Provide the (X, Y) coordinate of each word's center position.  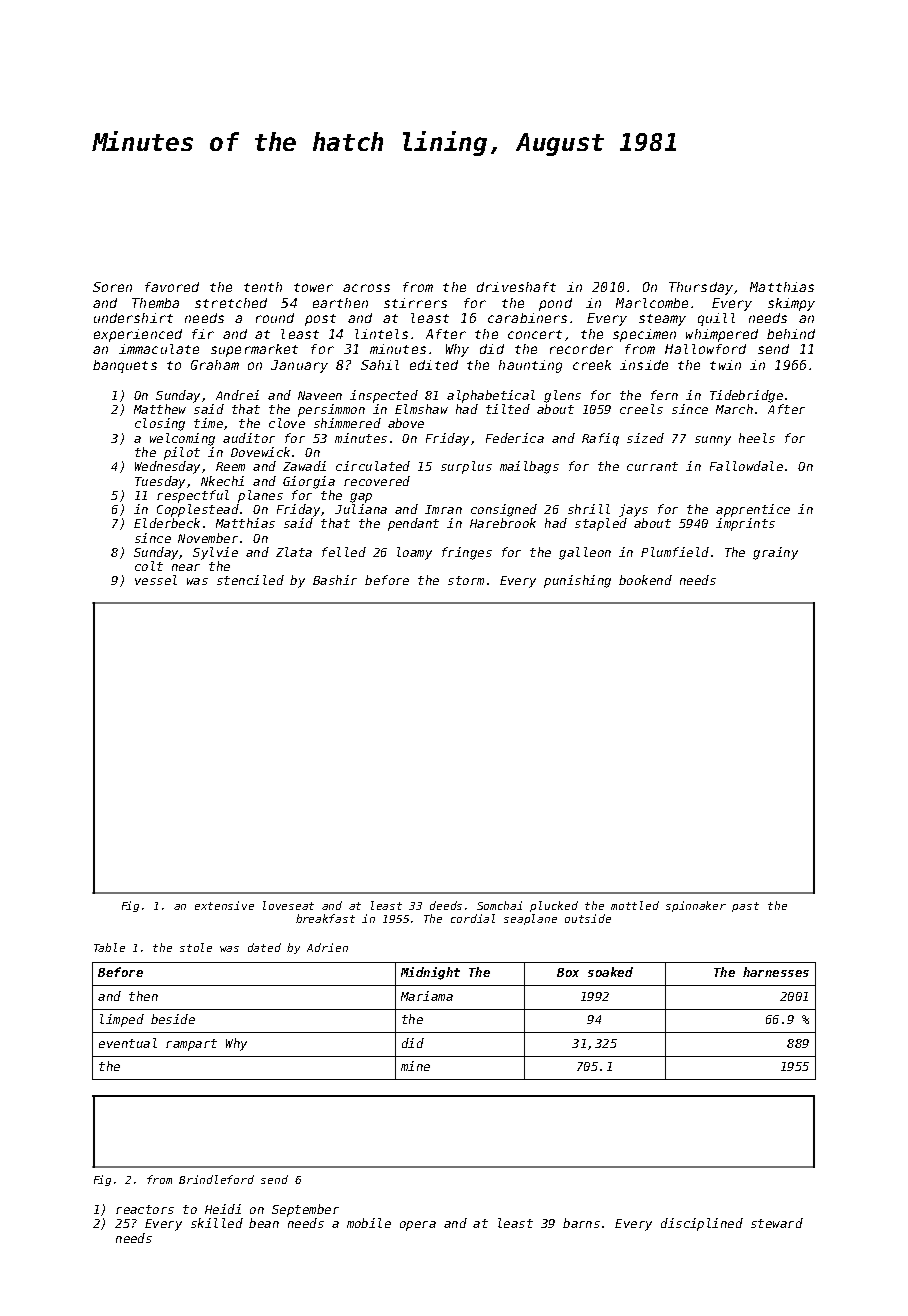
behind (791, 334)
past (745, 907)
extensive (224, 905)
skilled (217, 1223)
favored (172, 287)
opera (418, 1226)
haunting (530, 366)
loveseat (288, 905)
